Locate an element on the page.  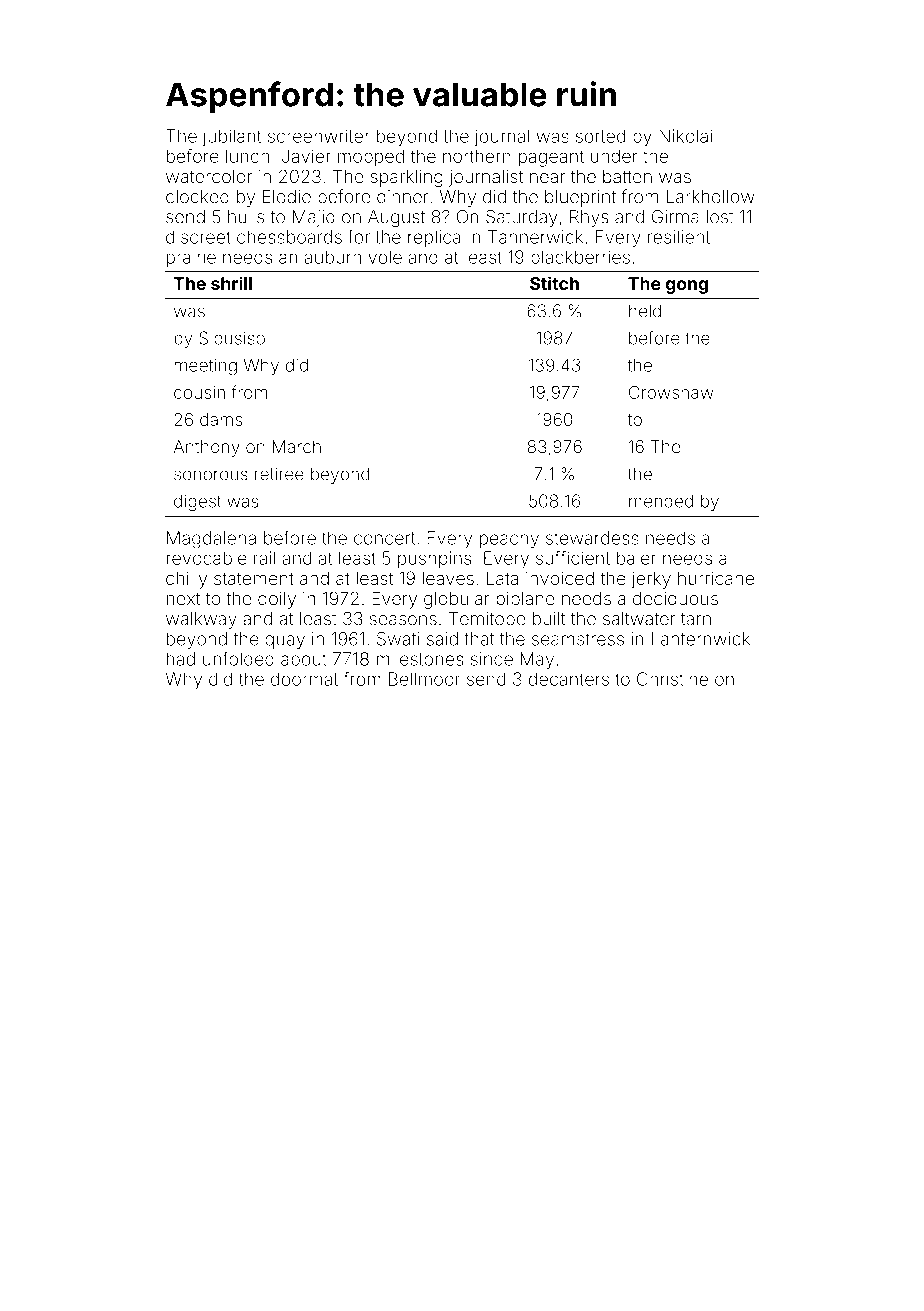
watercolor is located at coordinates (209, 176).
